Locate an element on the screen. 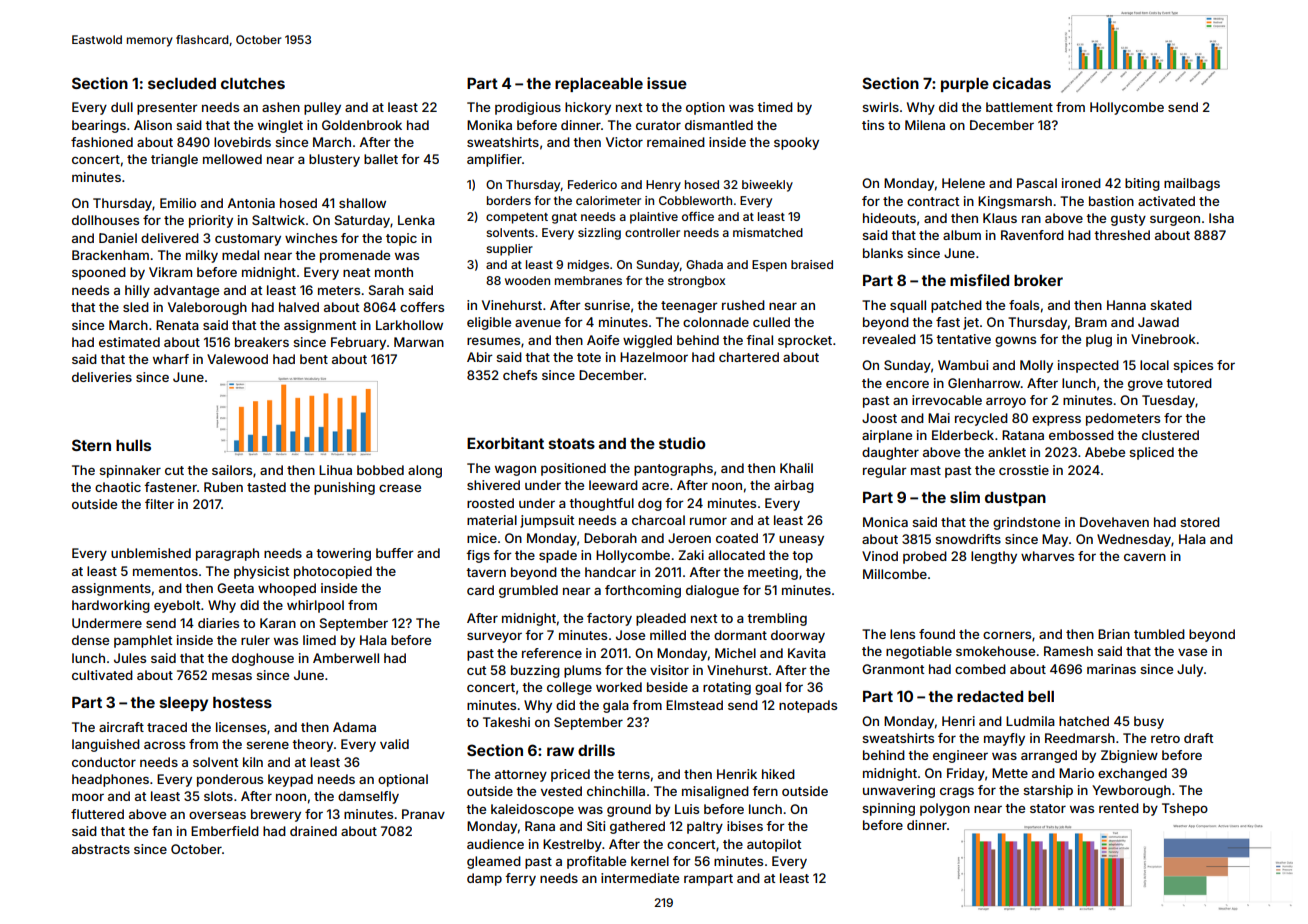 This screenshot has width=1308, height=924. theory is located at coordinates (312, 745).
